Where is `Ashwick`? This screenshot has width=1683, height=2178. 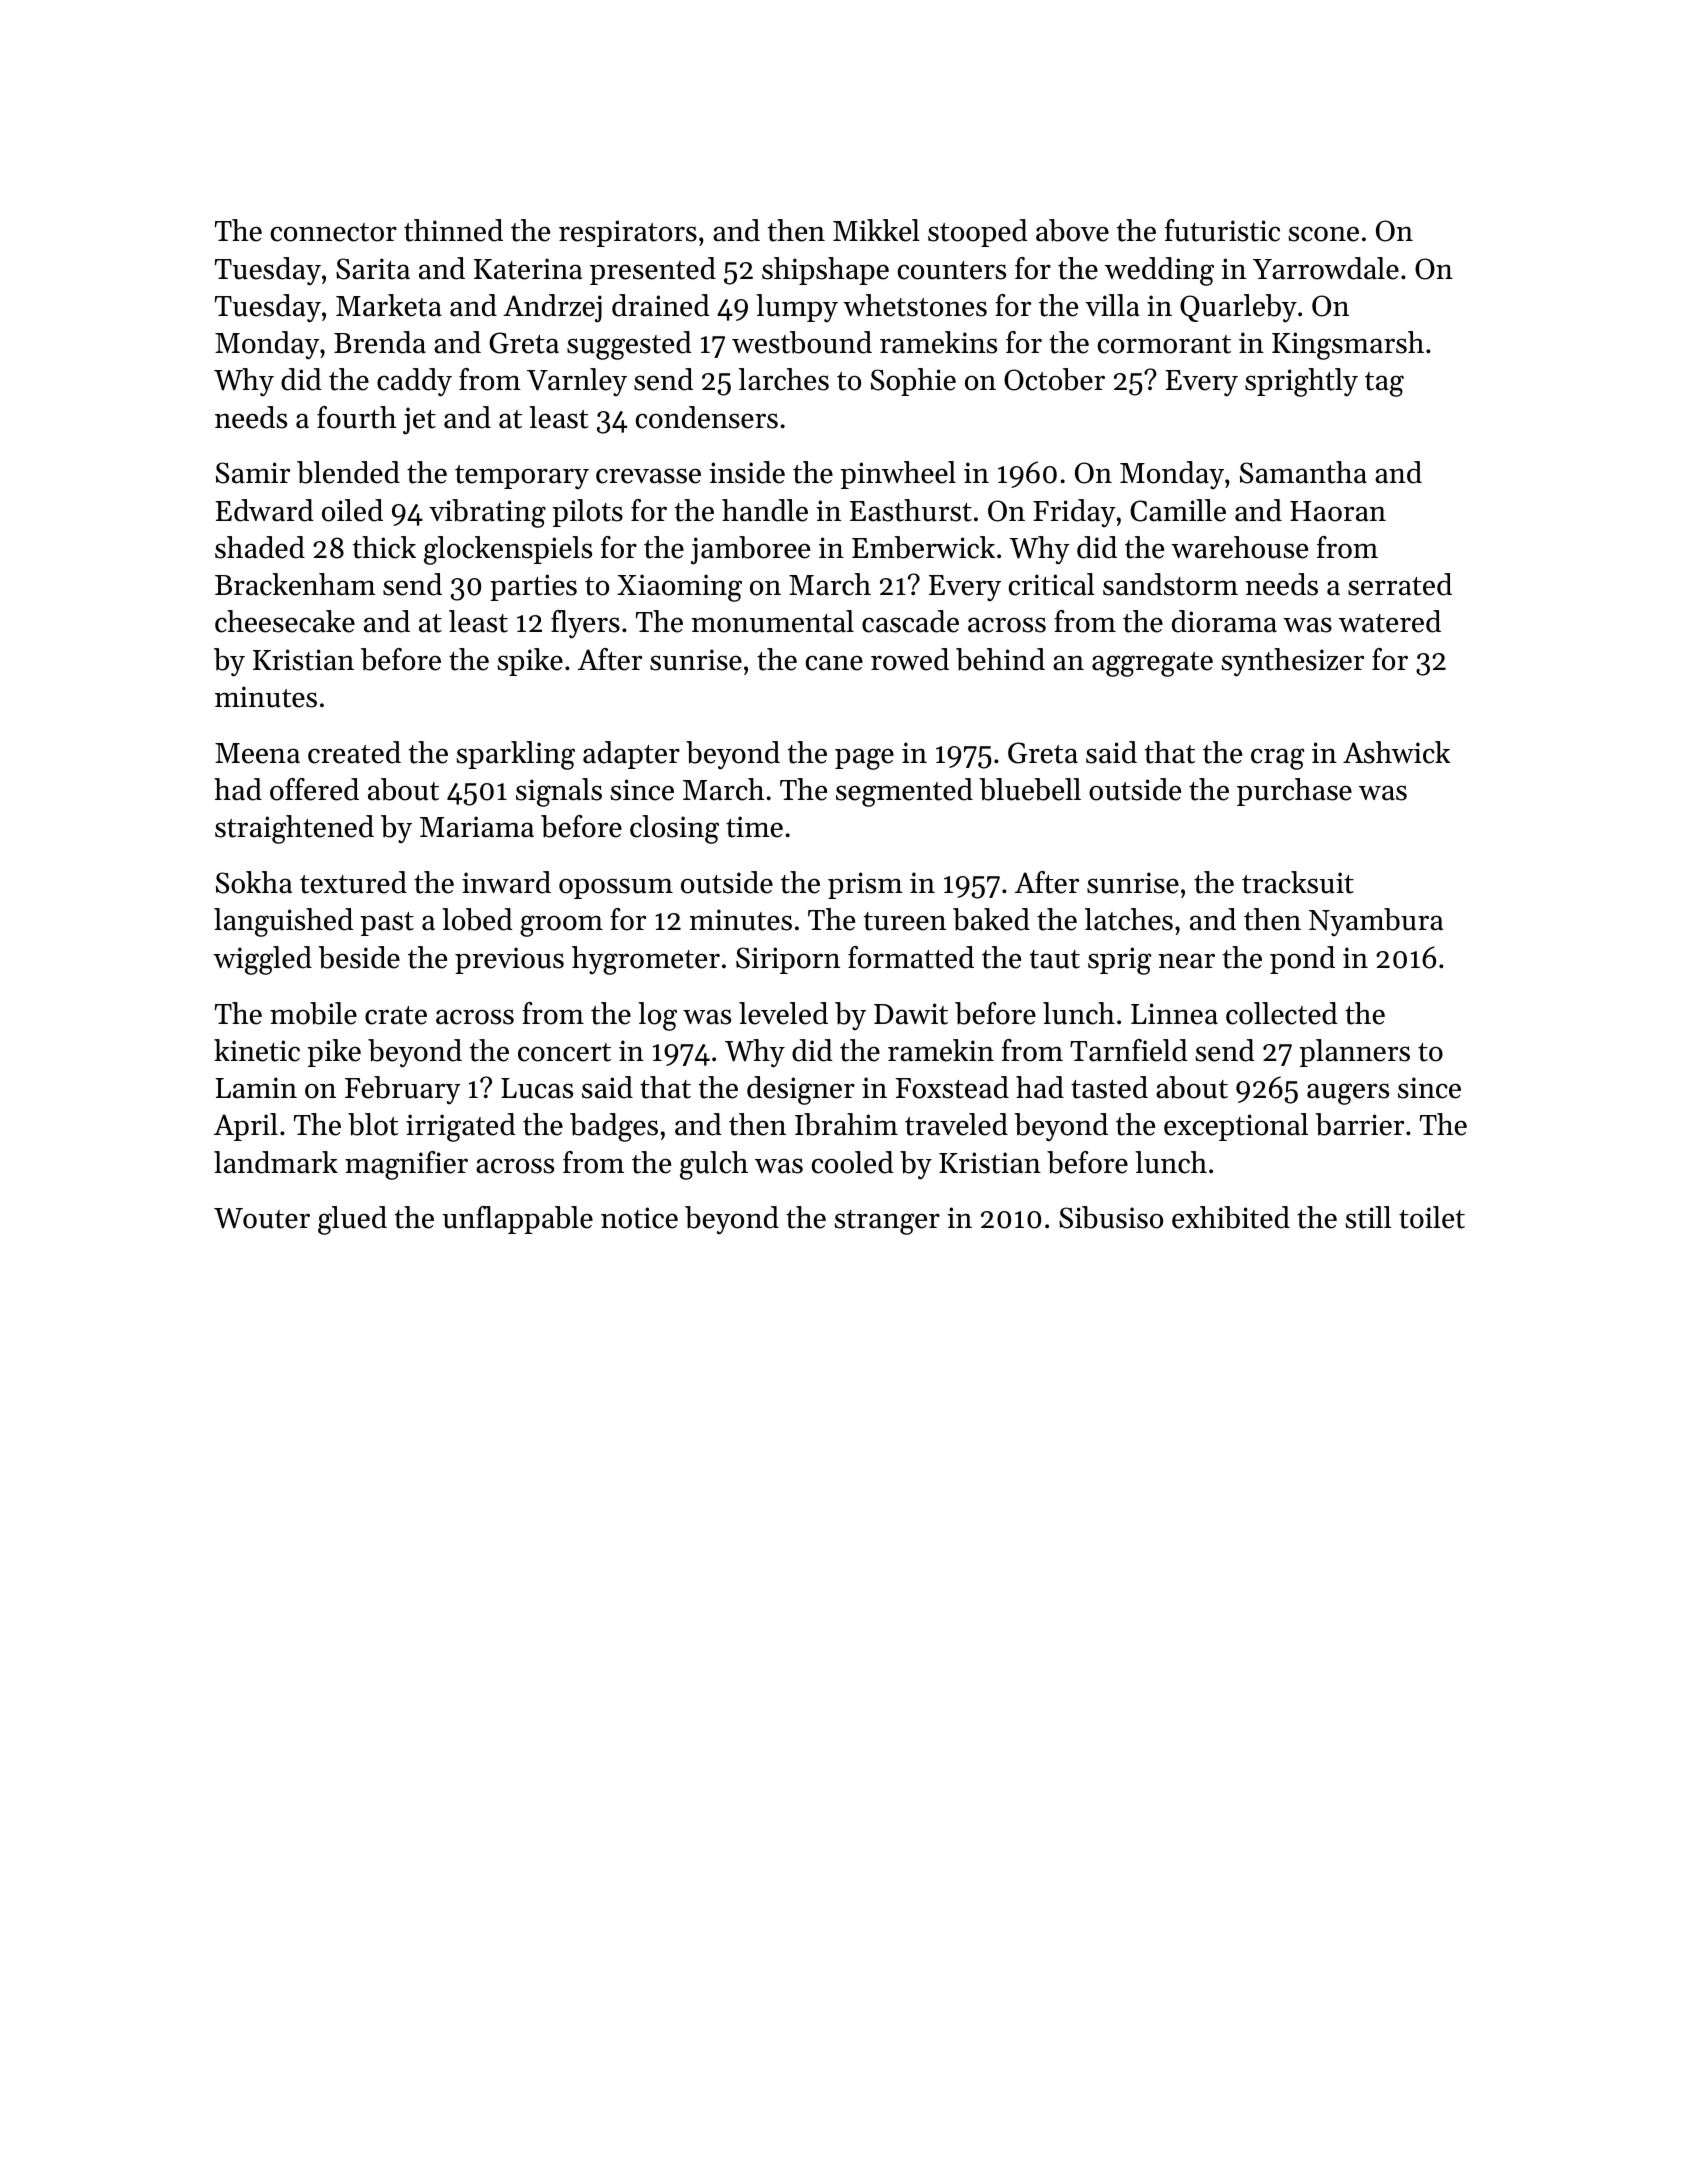
Ashwick is located at coordinates (1396, 752).
